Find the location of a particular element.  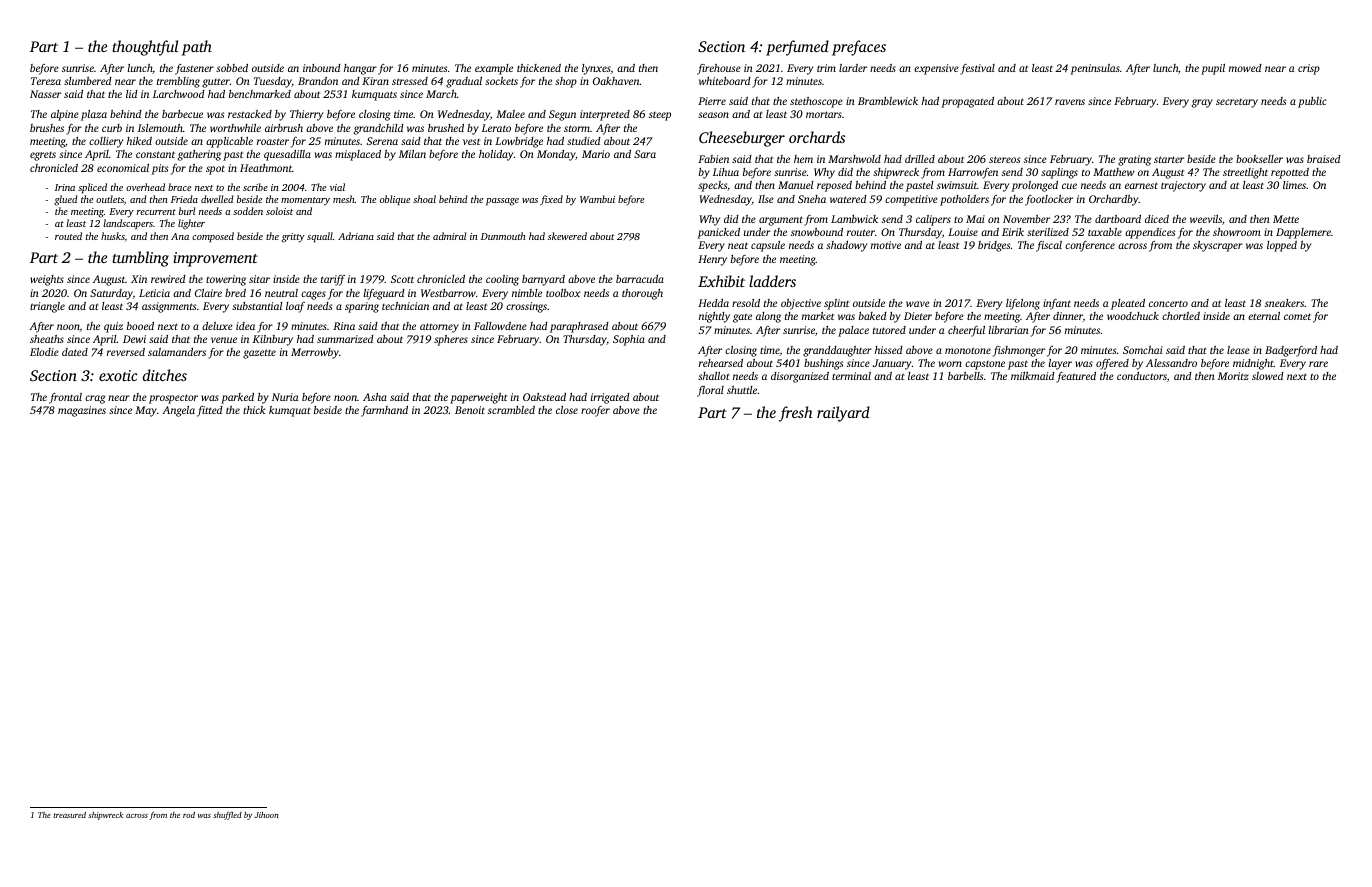

fitted is located at coordinates (210, 411).
